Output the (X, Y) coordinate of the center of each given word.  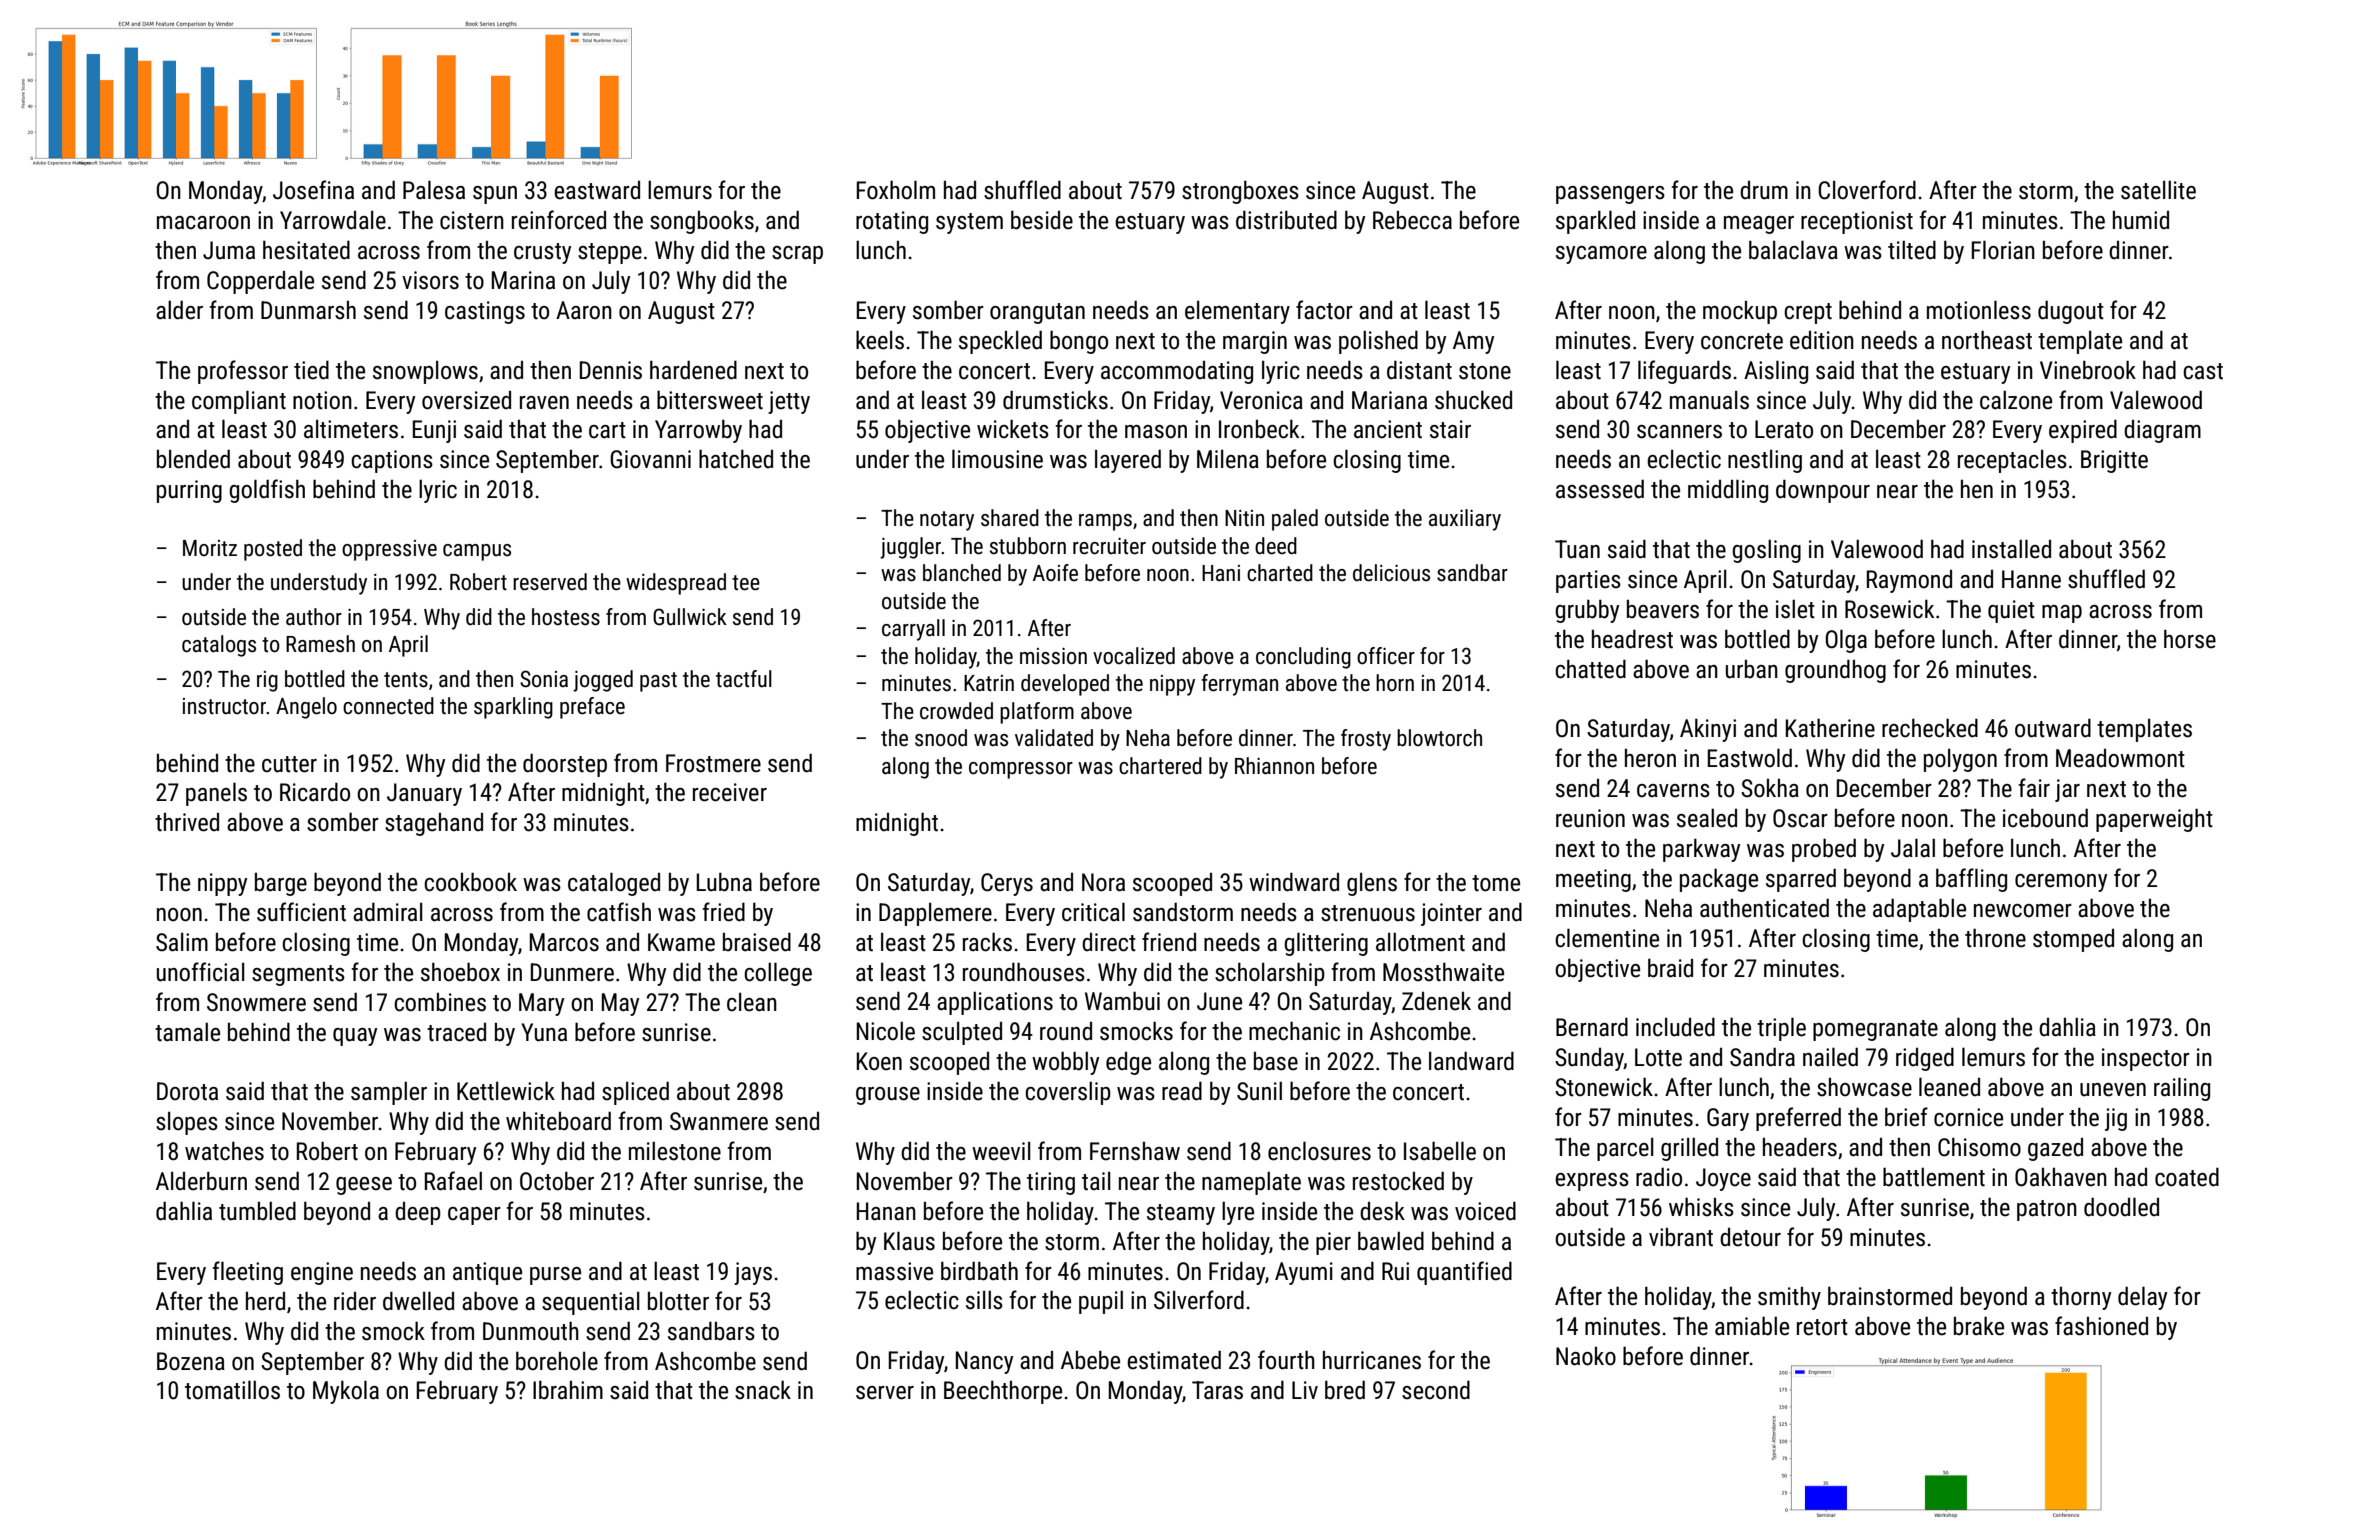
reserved (550, 582)
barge (281, 884)
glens (1372, 884)
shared (1010, 518)
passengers (1610, 195)
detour (1750, 1237)
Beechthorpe (1003, 1392)
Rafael (453, 1181)
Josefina (313, 190)
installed (2011, 549)
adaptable (1919, 910)
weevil (1001, 1151)
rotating (892, 222)
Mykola (346, 1392)
